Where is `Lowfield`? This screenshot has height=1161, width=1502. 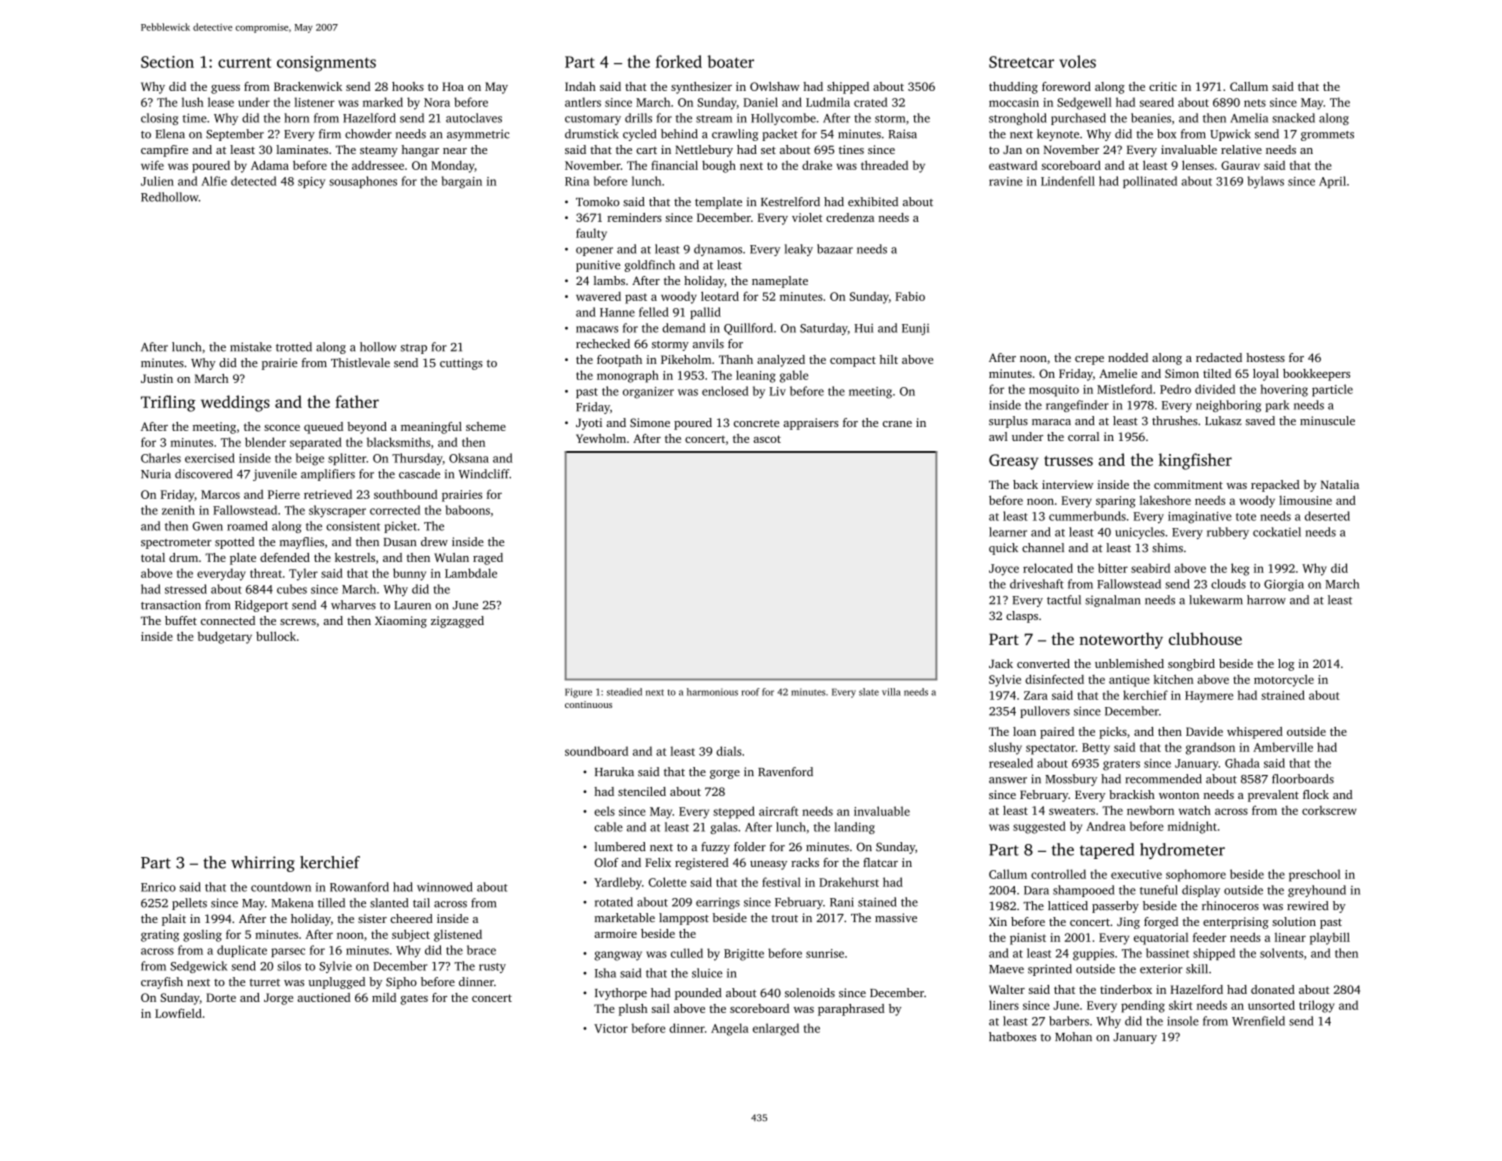
Lowfield is located at coordinates (178, 1013).
